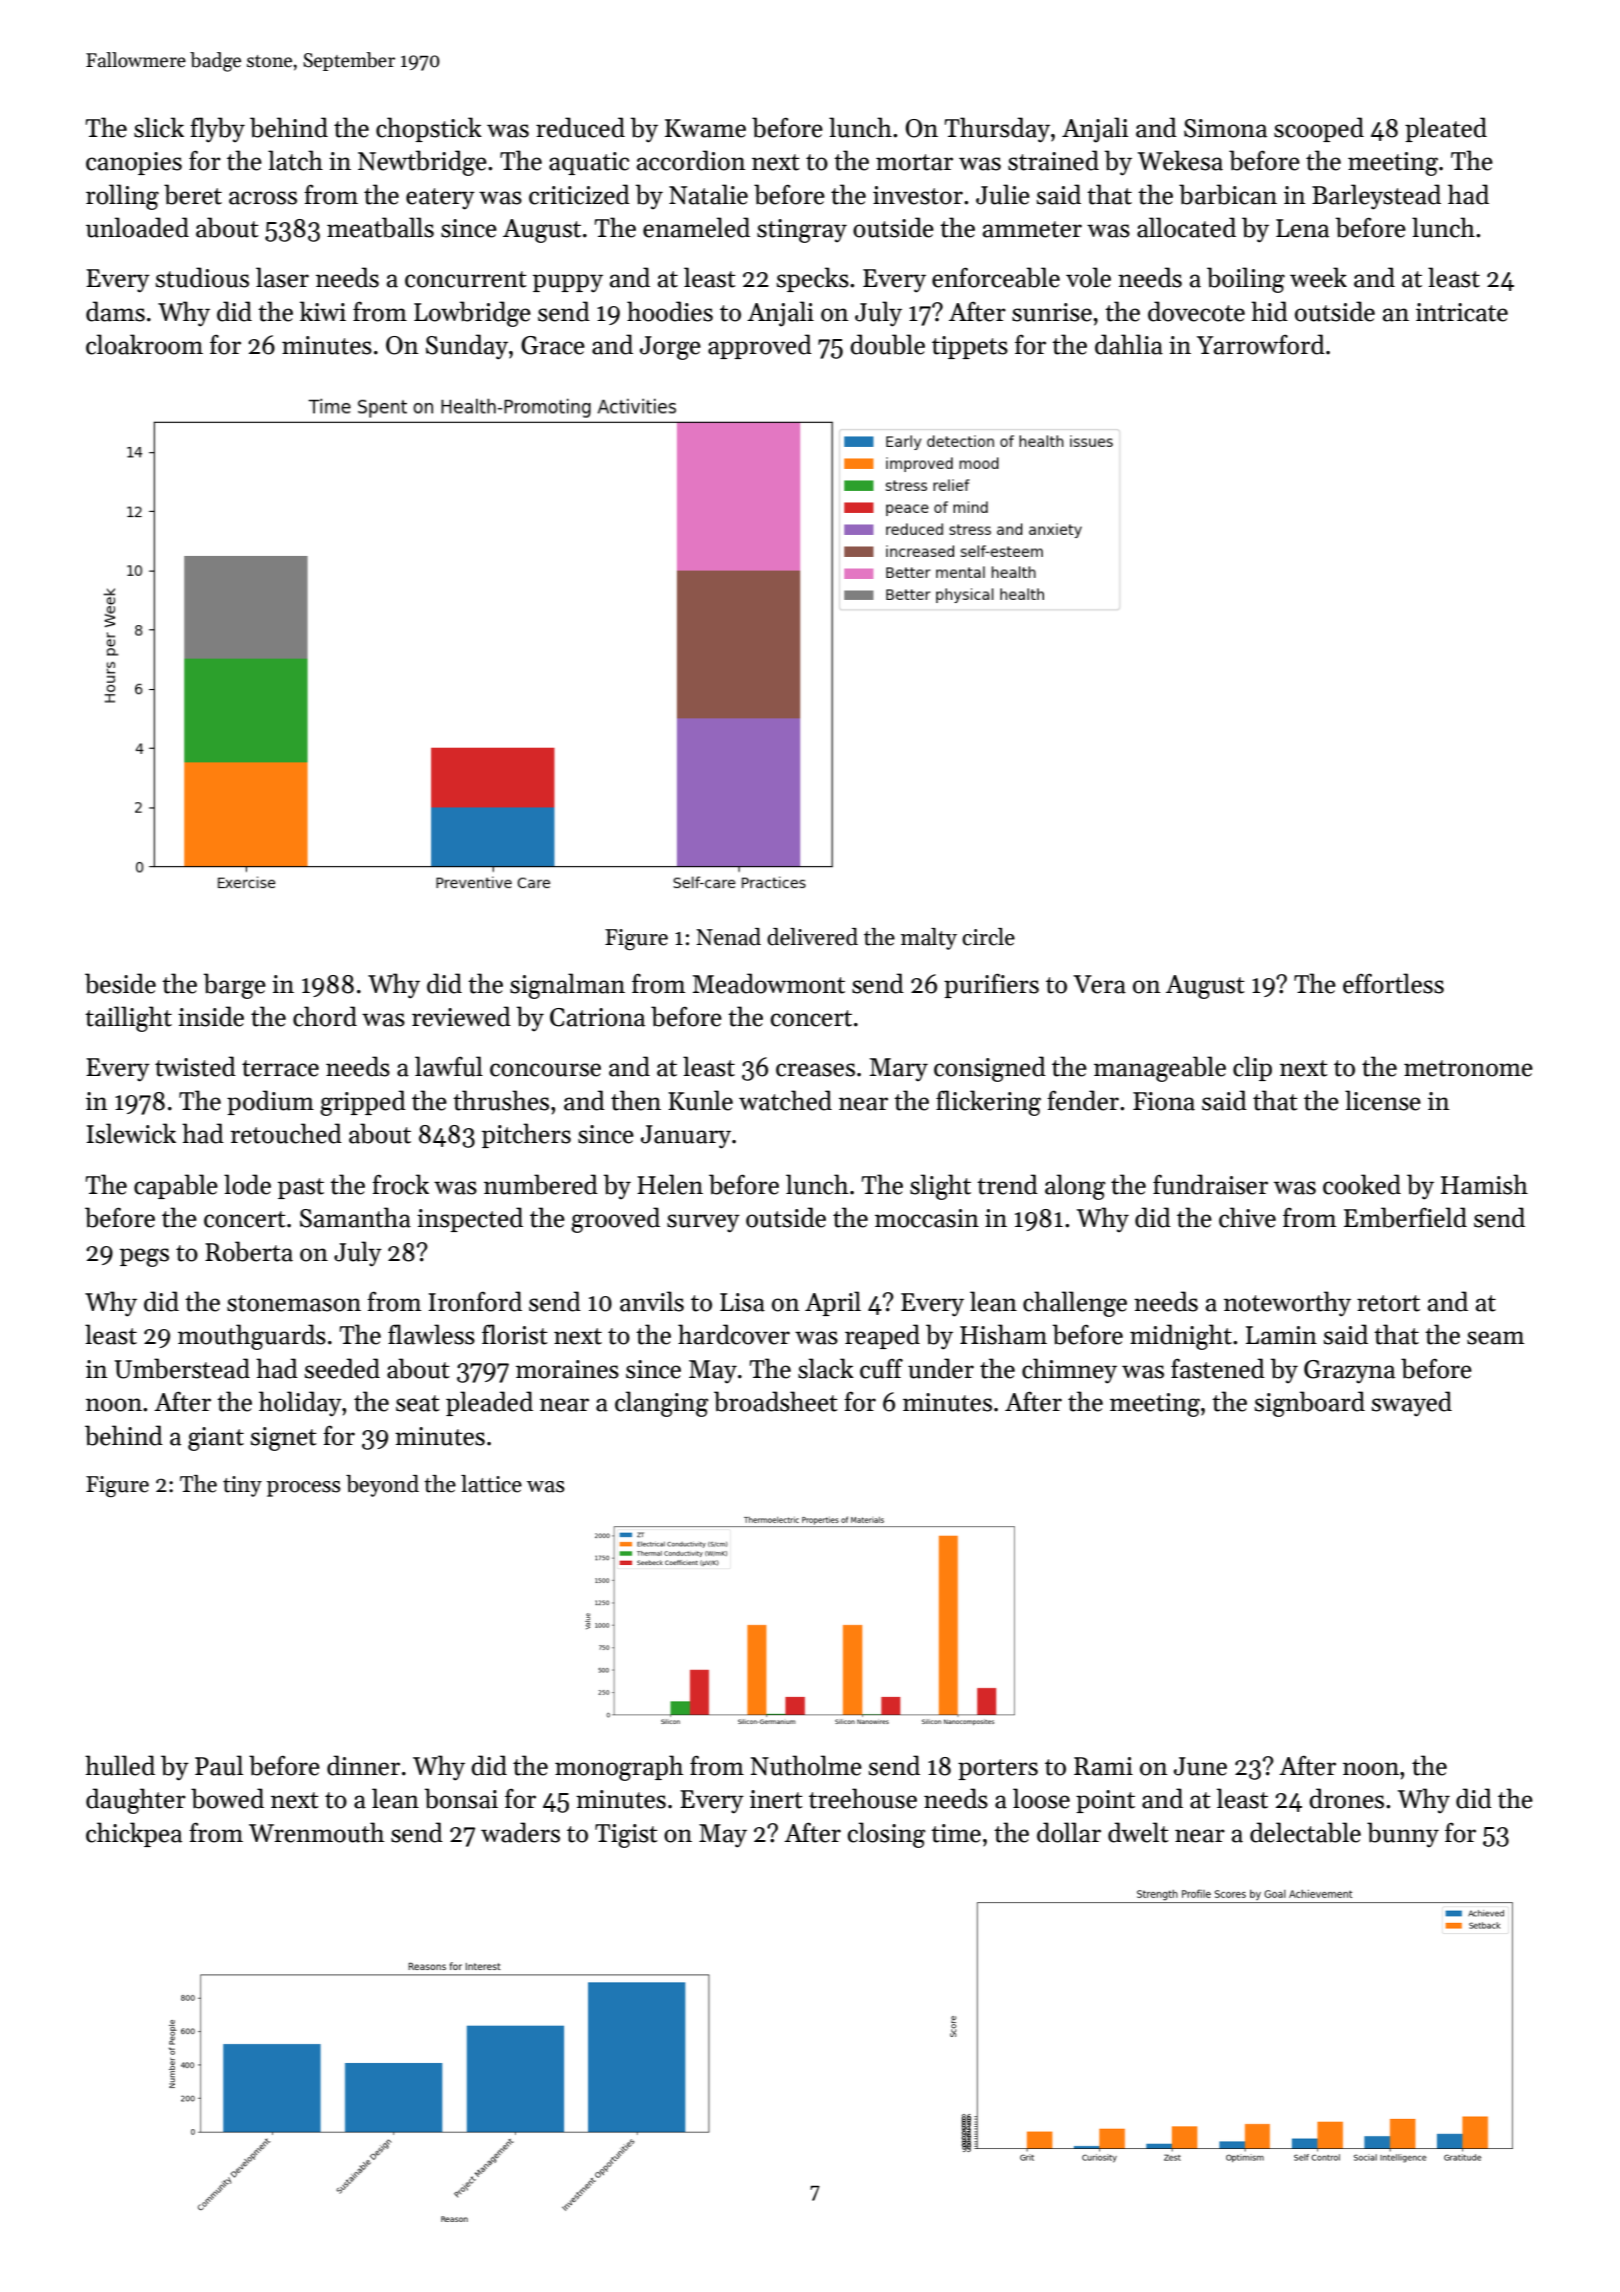 This screenshot has height=2292, width=1620. Describe the element at coordinates (553, 345) in the screenshot. I see `Grace` at that location.
